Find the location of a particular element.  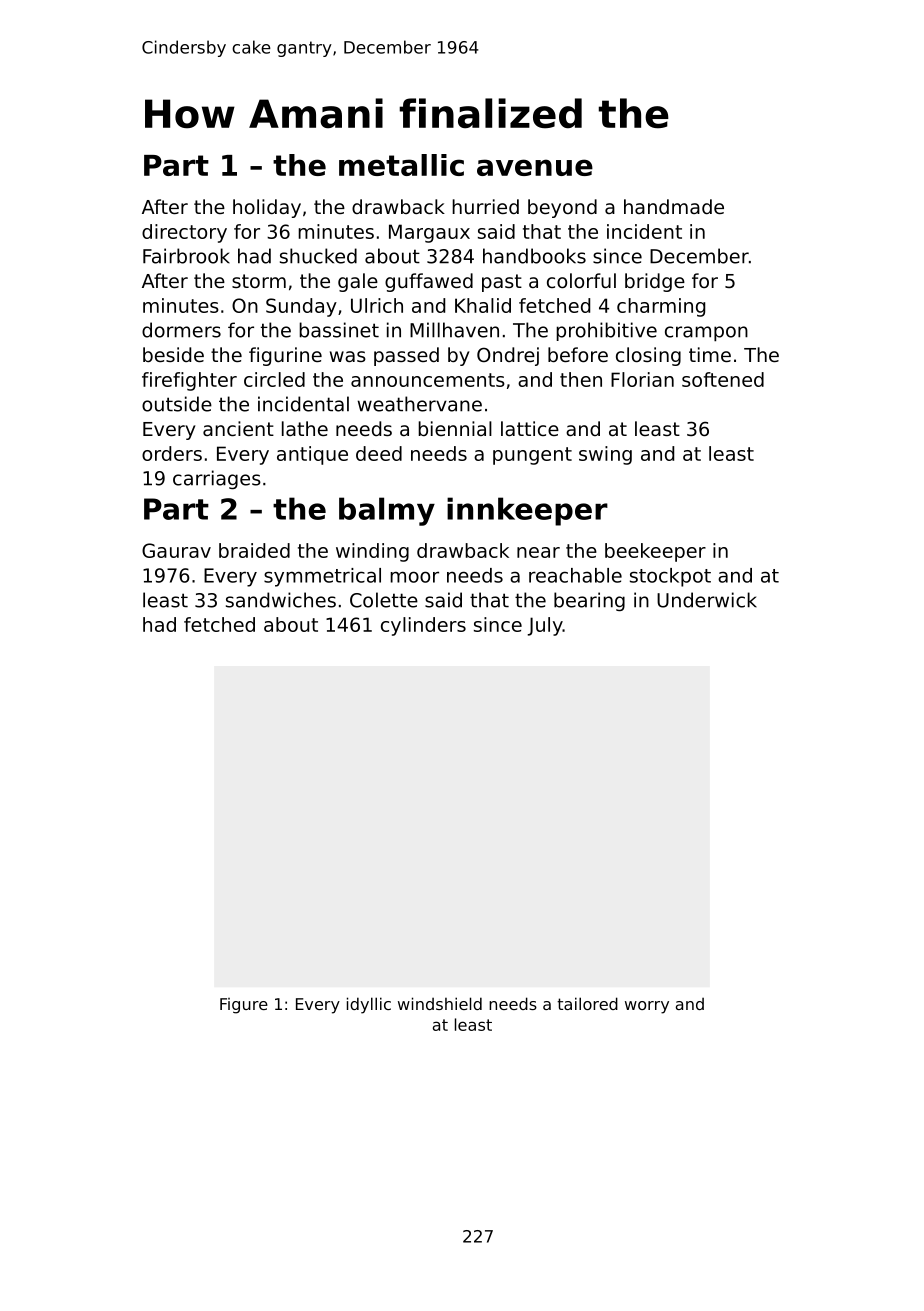

gale is located at coordinates (358, 282).
